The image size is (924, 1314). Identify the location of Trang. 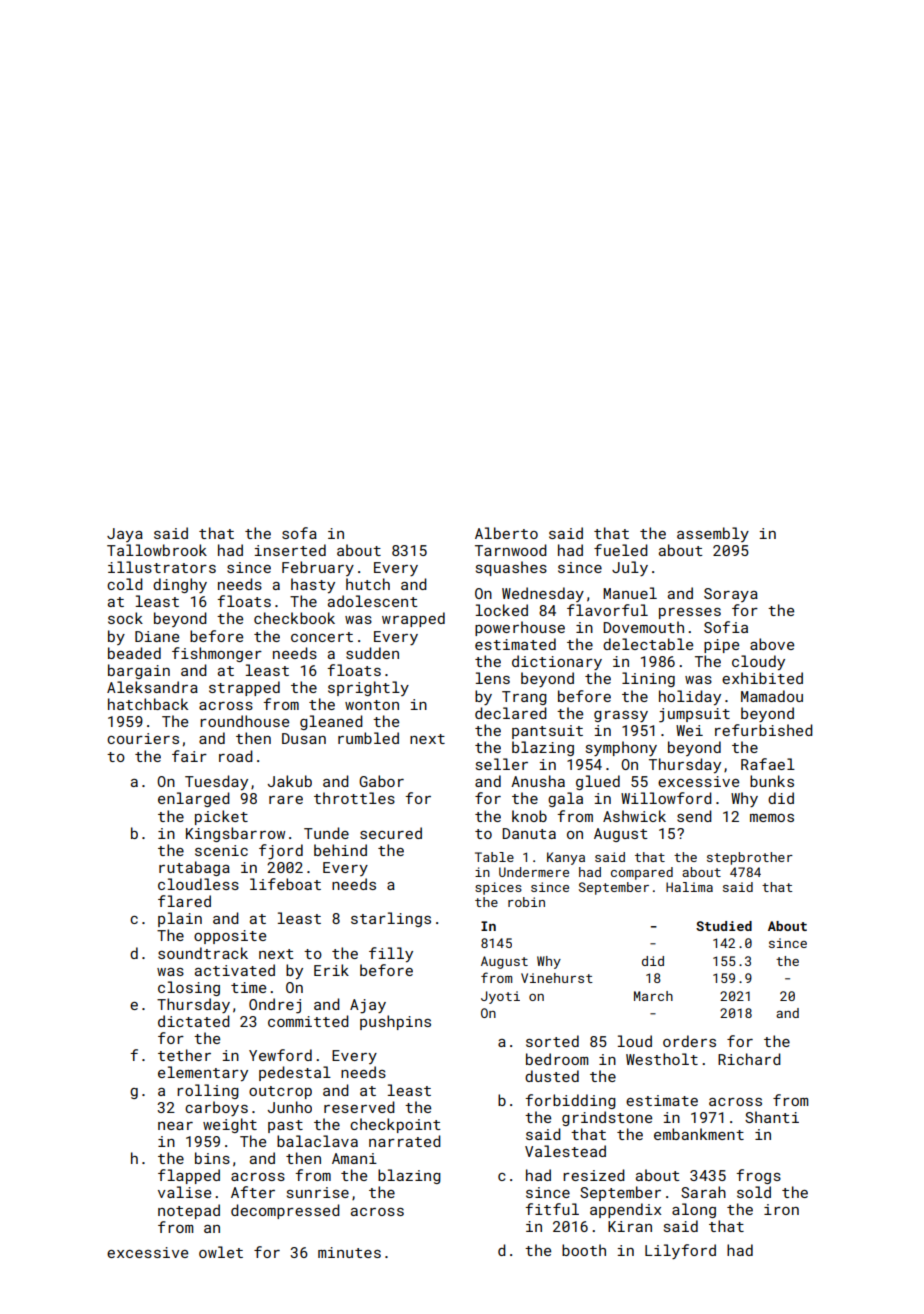
(524, 698).
